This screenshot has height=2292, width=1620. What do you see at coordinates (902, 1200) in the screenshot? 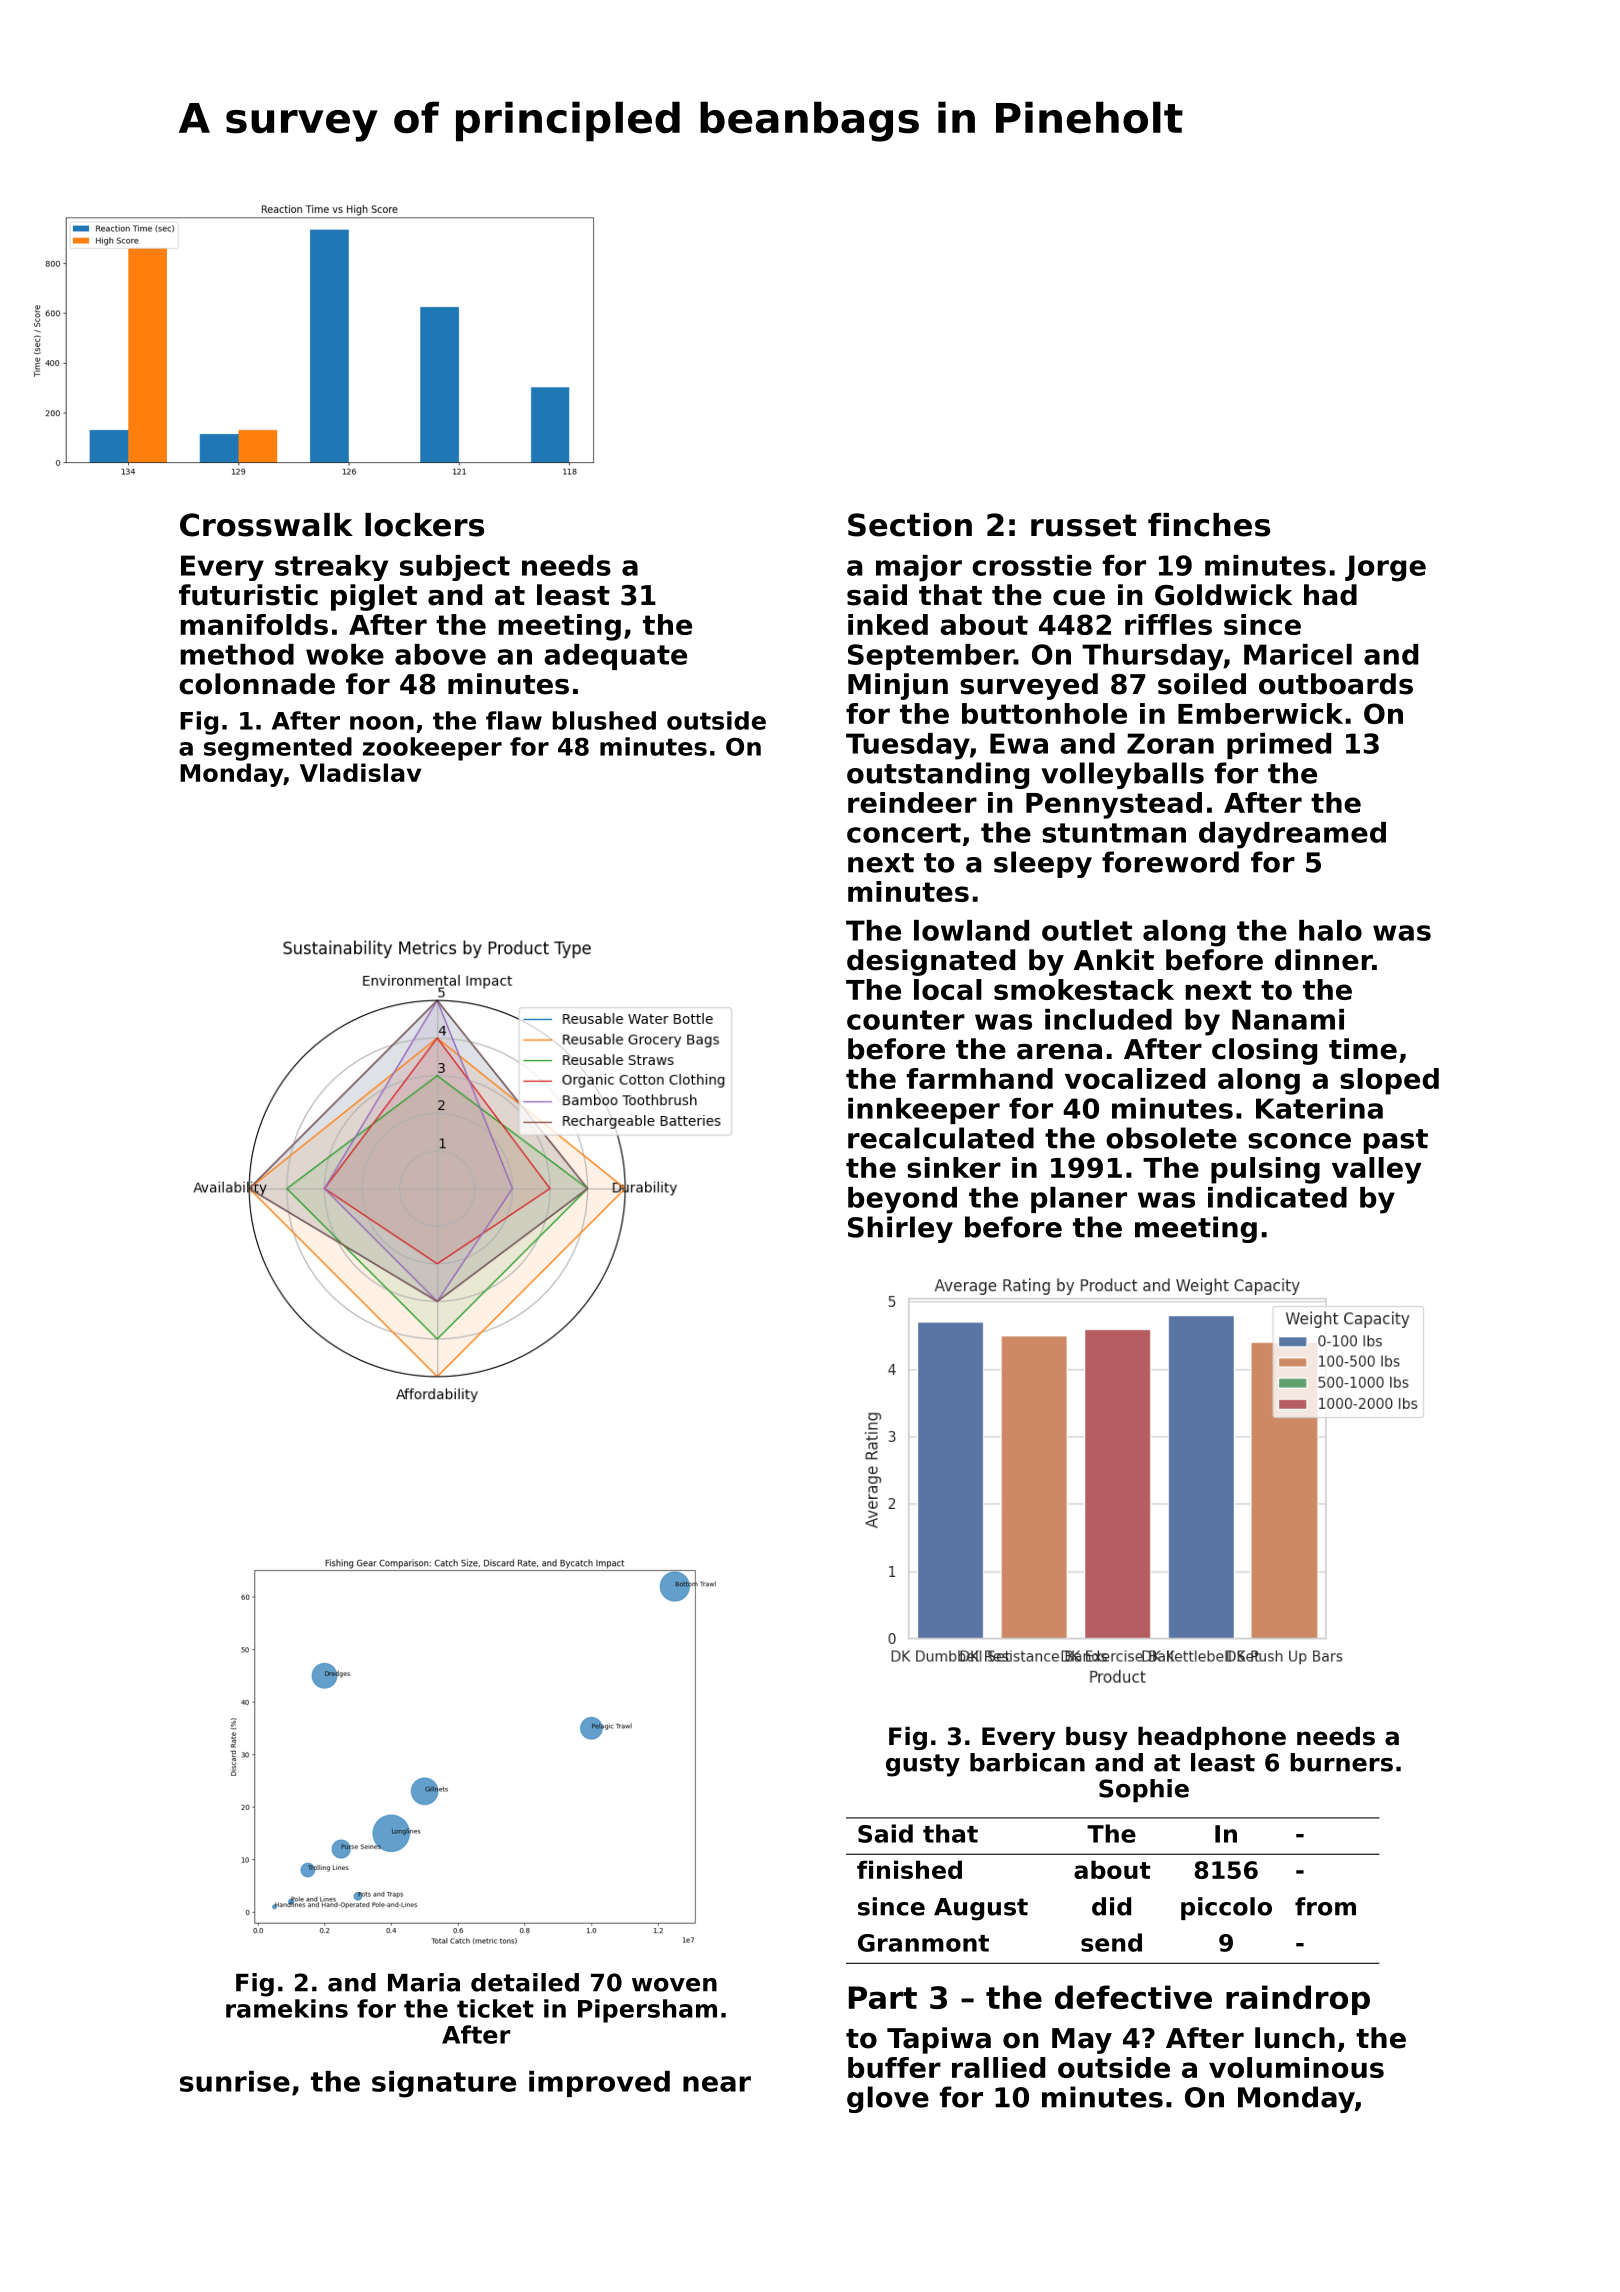
I see `beyond` at bounding box center [902, 1200].
